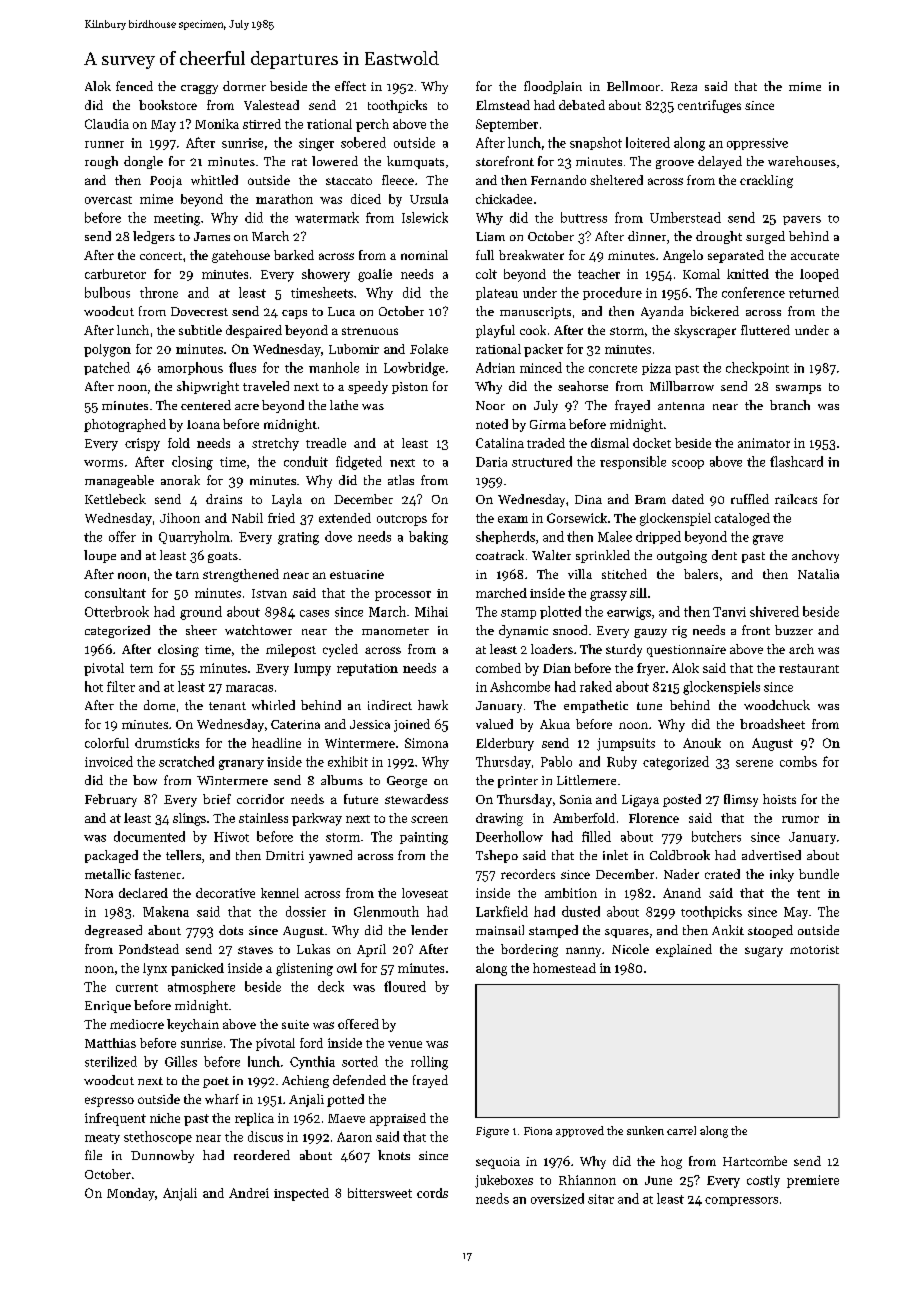 The image size is (924, 1308). What do you see at coordinates (350, 86) in the screenshot?
I see `effect` at bounding box center [350, 86].
